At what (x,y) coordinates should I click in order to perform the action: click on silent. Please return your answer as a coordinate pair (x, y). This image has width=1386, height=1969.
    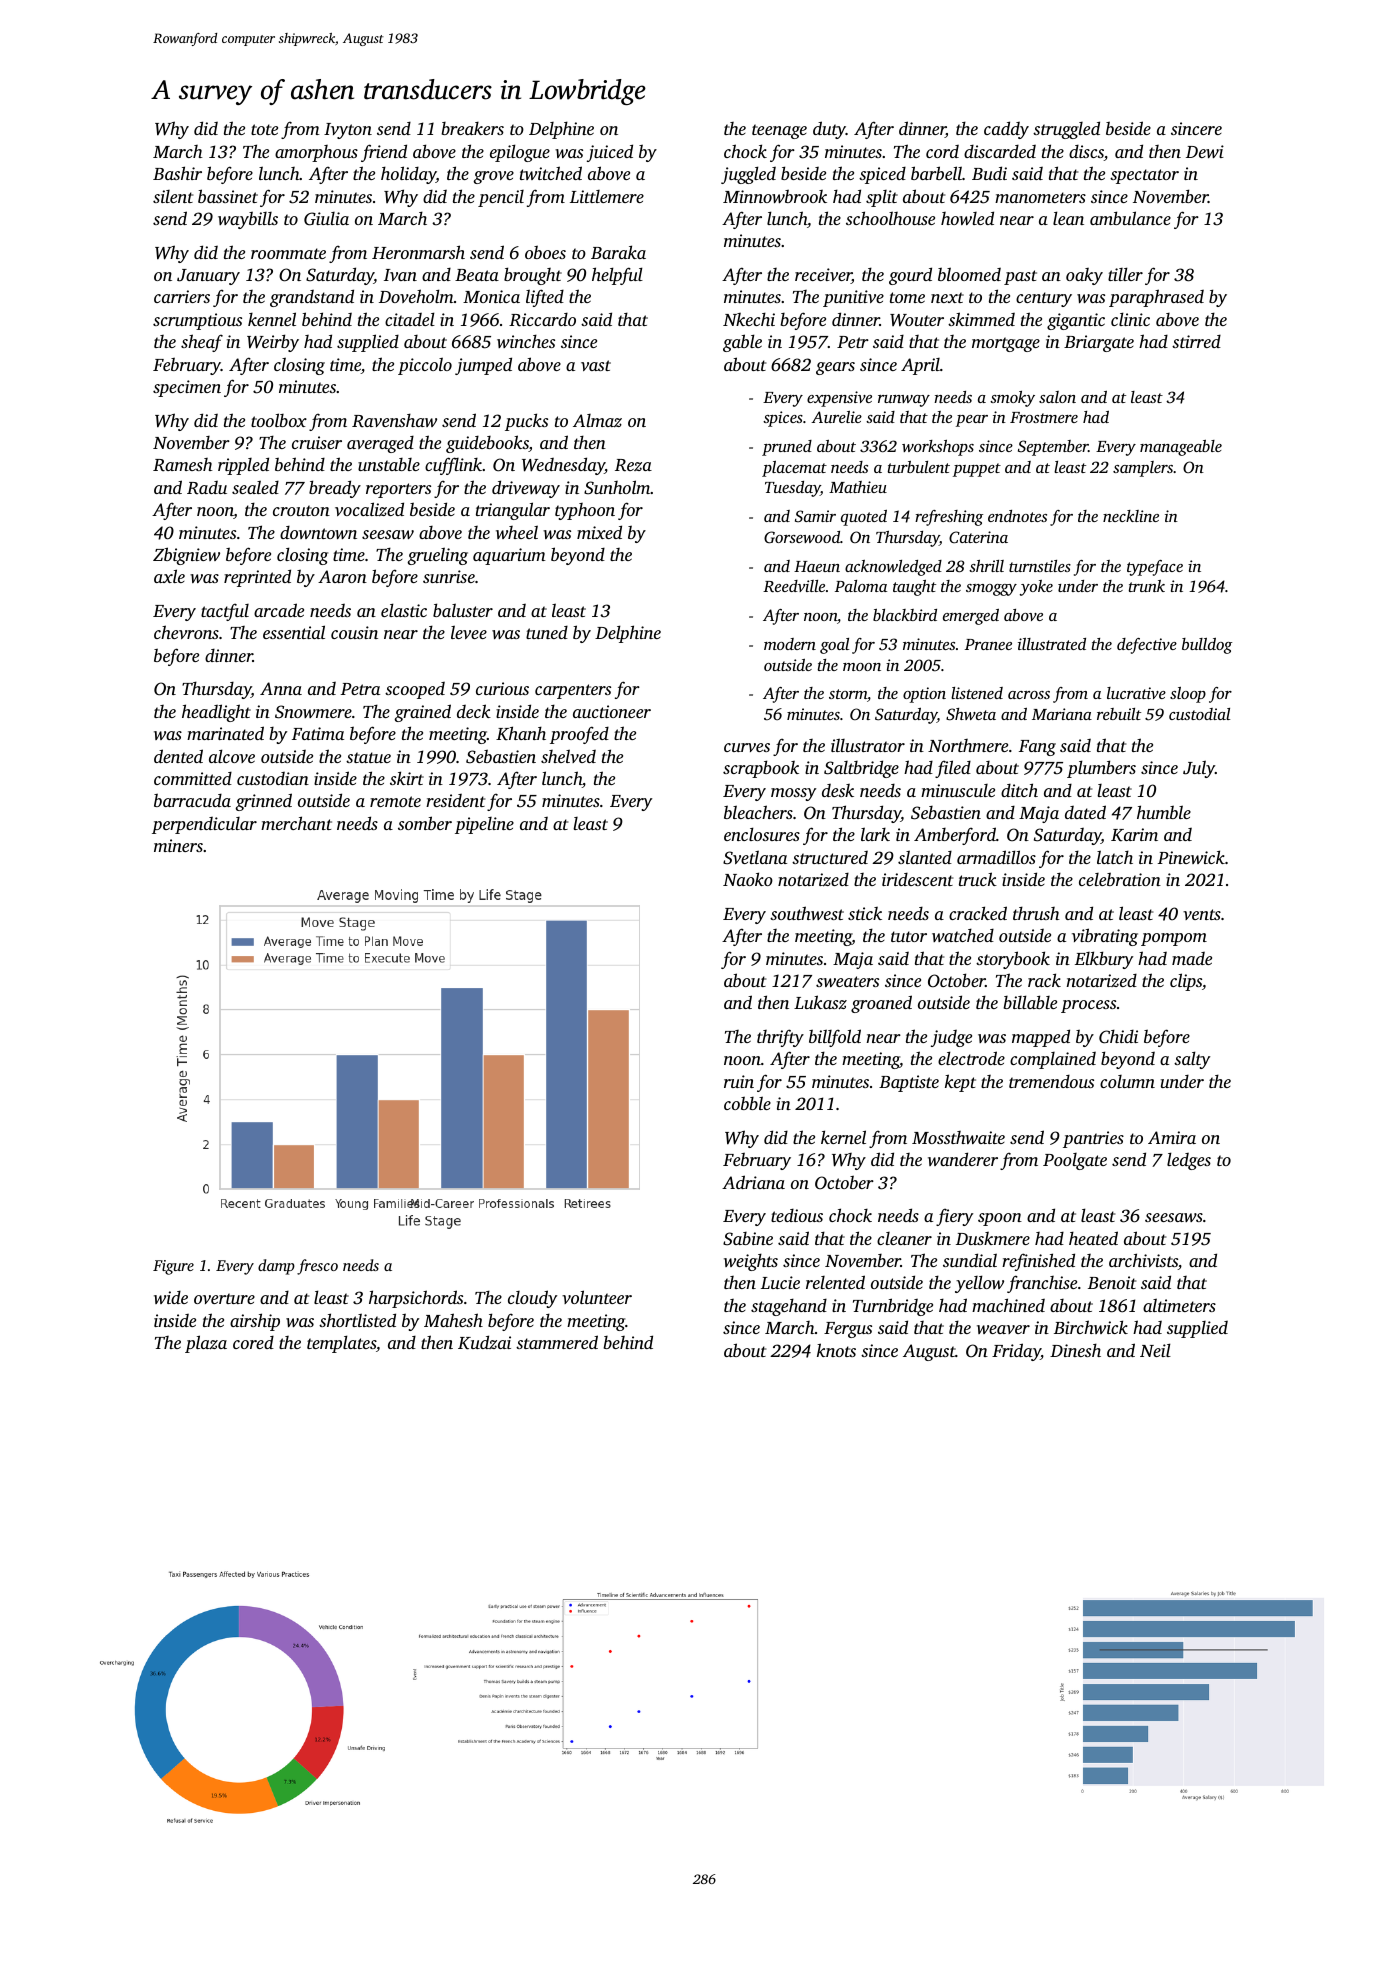
    Looking at the image, I should click on (173, 196).
